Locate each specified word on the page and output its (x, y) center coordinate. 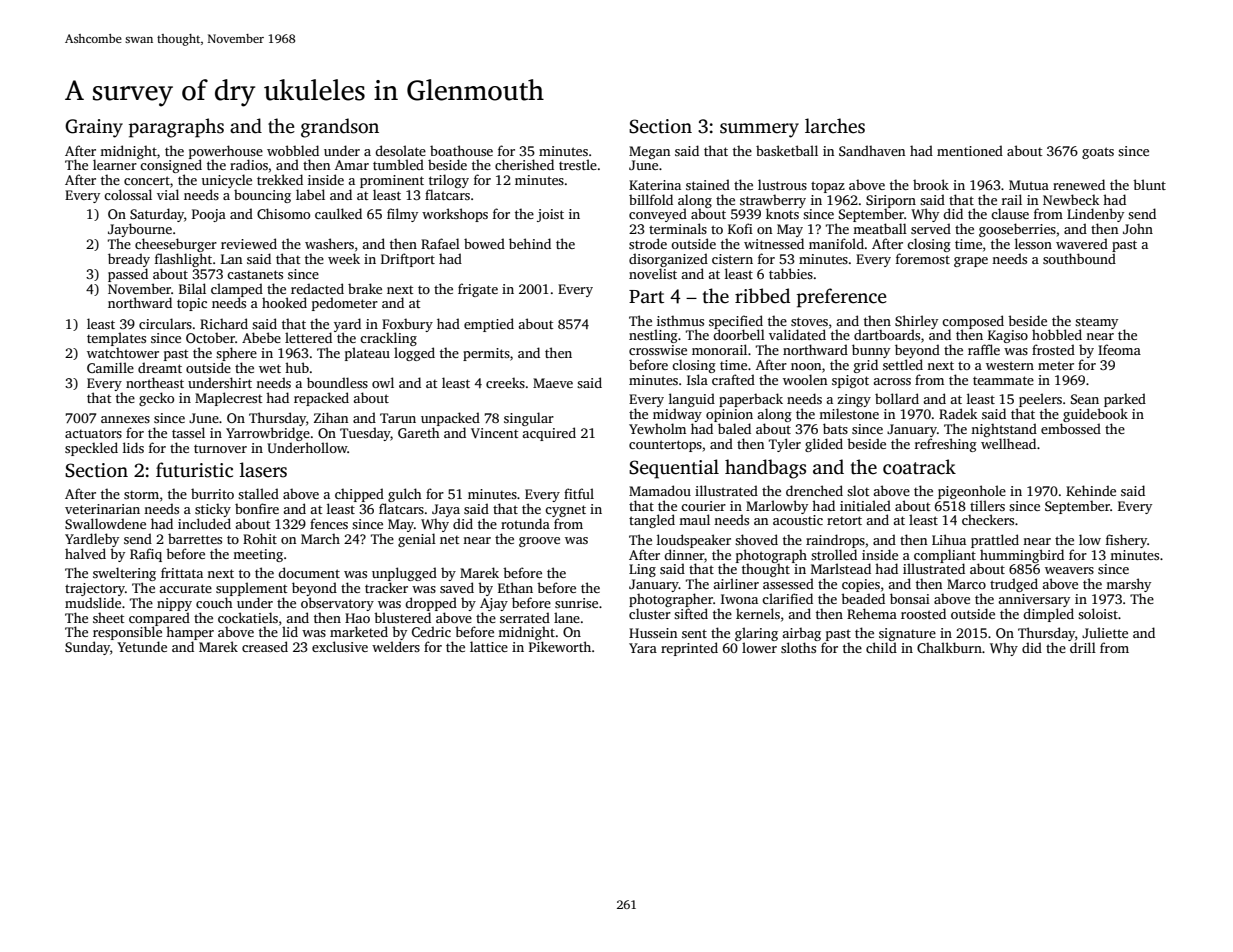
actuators (93, 433)
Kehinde (1091, 490)
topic (192, 304)
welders (396, 646)
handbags (765, 469)
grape (971, 262)
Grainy (94, 128)
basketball (787, 150)
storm (141, 494)
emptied (489, 325)
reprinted (689, 649)
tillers (987, 505)
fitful (579, 493)
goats (1098, 153)
